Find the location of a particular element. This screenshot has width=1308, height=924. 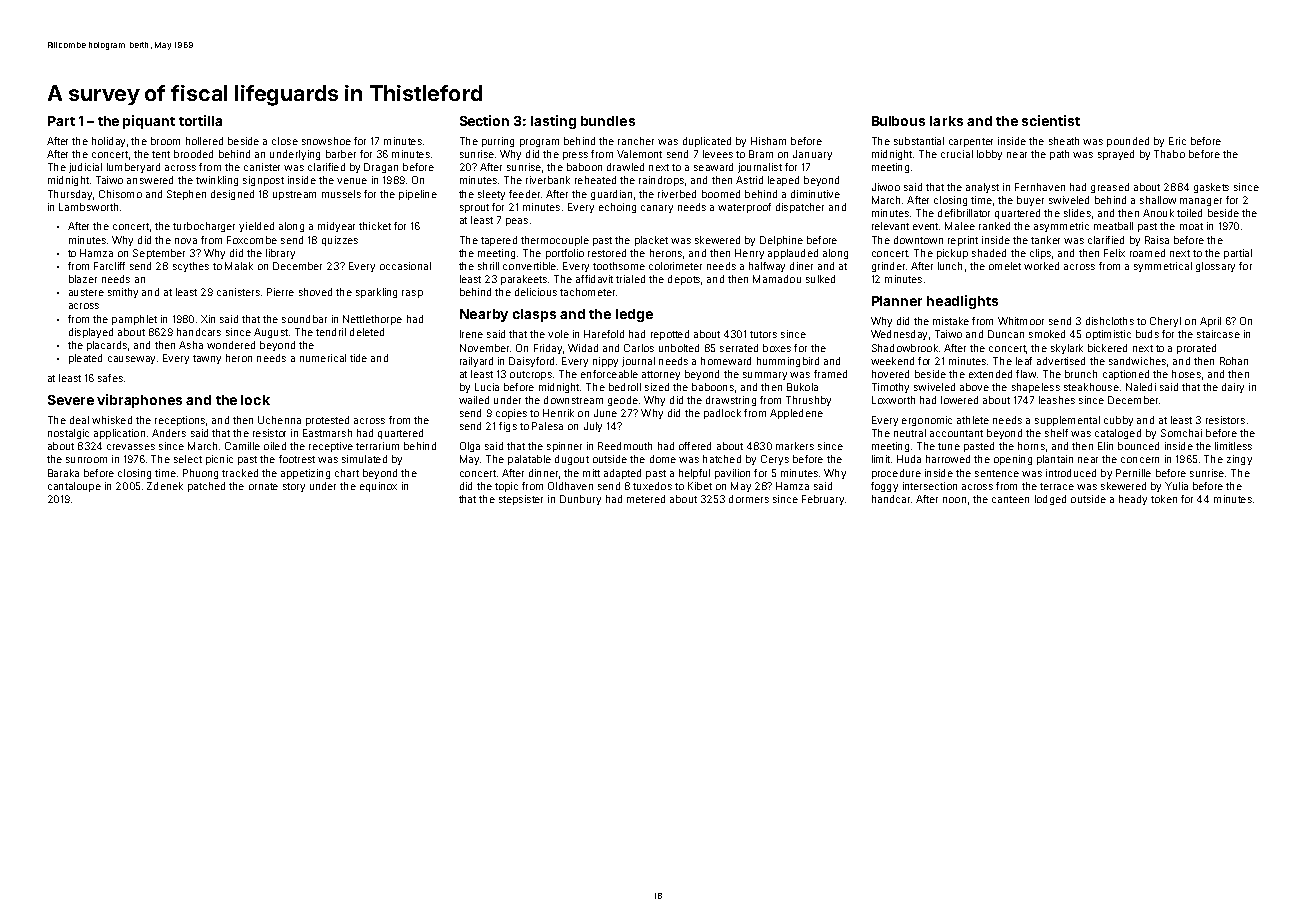

diner is located at coordinates (801, 266).
